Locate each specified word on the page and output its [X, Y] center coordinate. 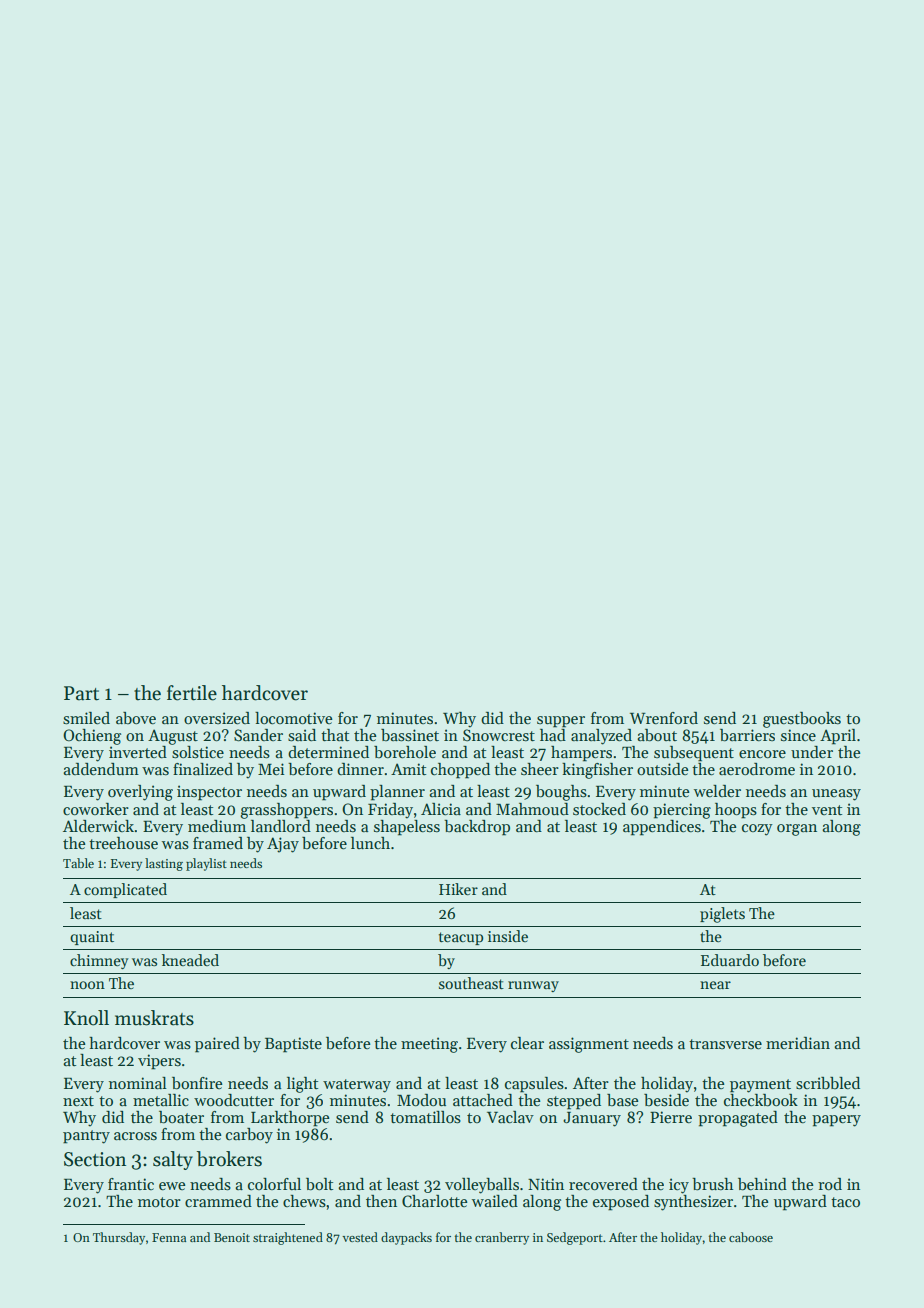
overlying [140, 793]
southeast [471, 983]
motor [159, 1202]
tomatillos [425, 1117]
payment [760, 1086]
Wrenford [664, 718]
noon [87, 985]
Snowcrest [499, 735]
